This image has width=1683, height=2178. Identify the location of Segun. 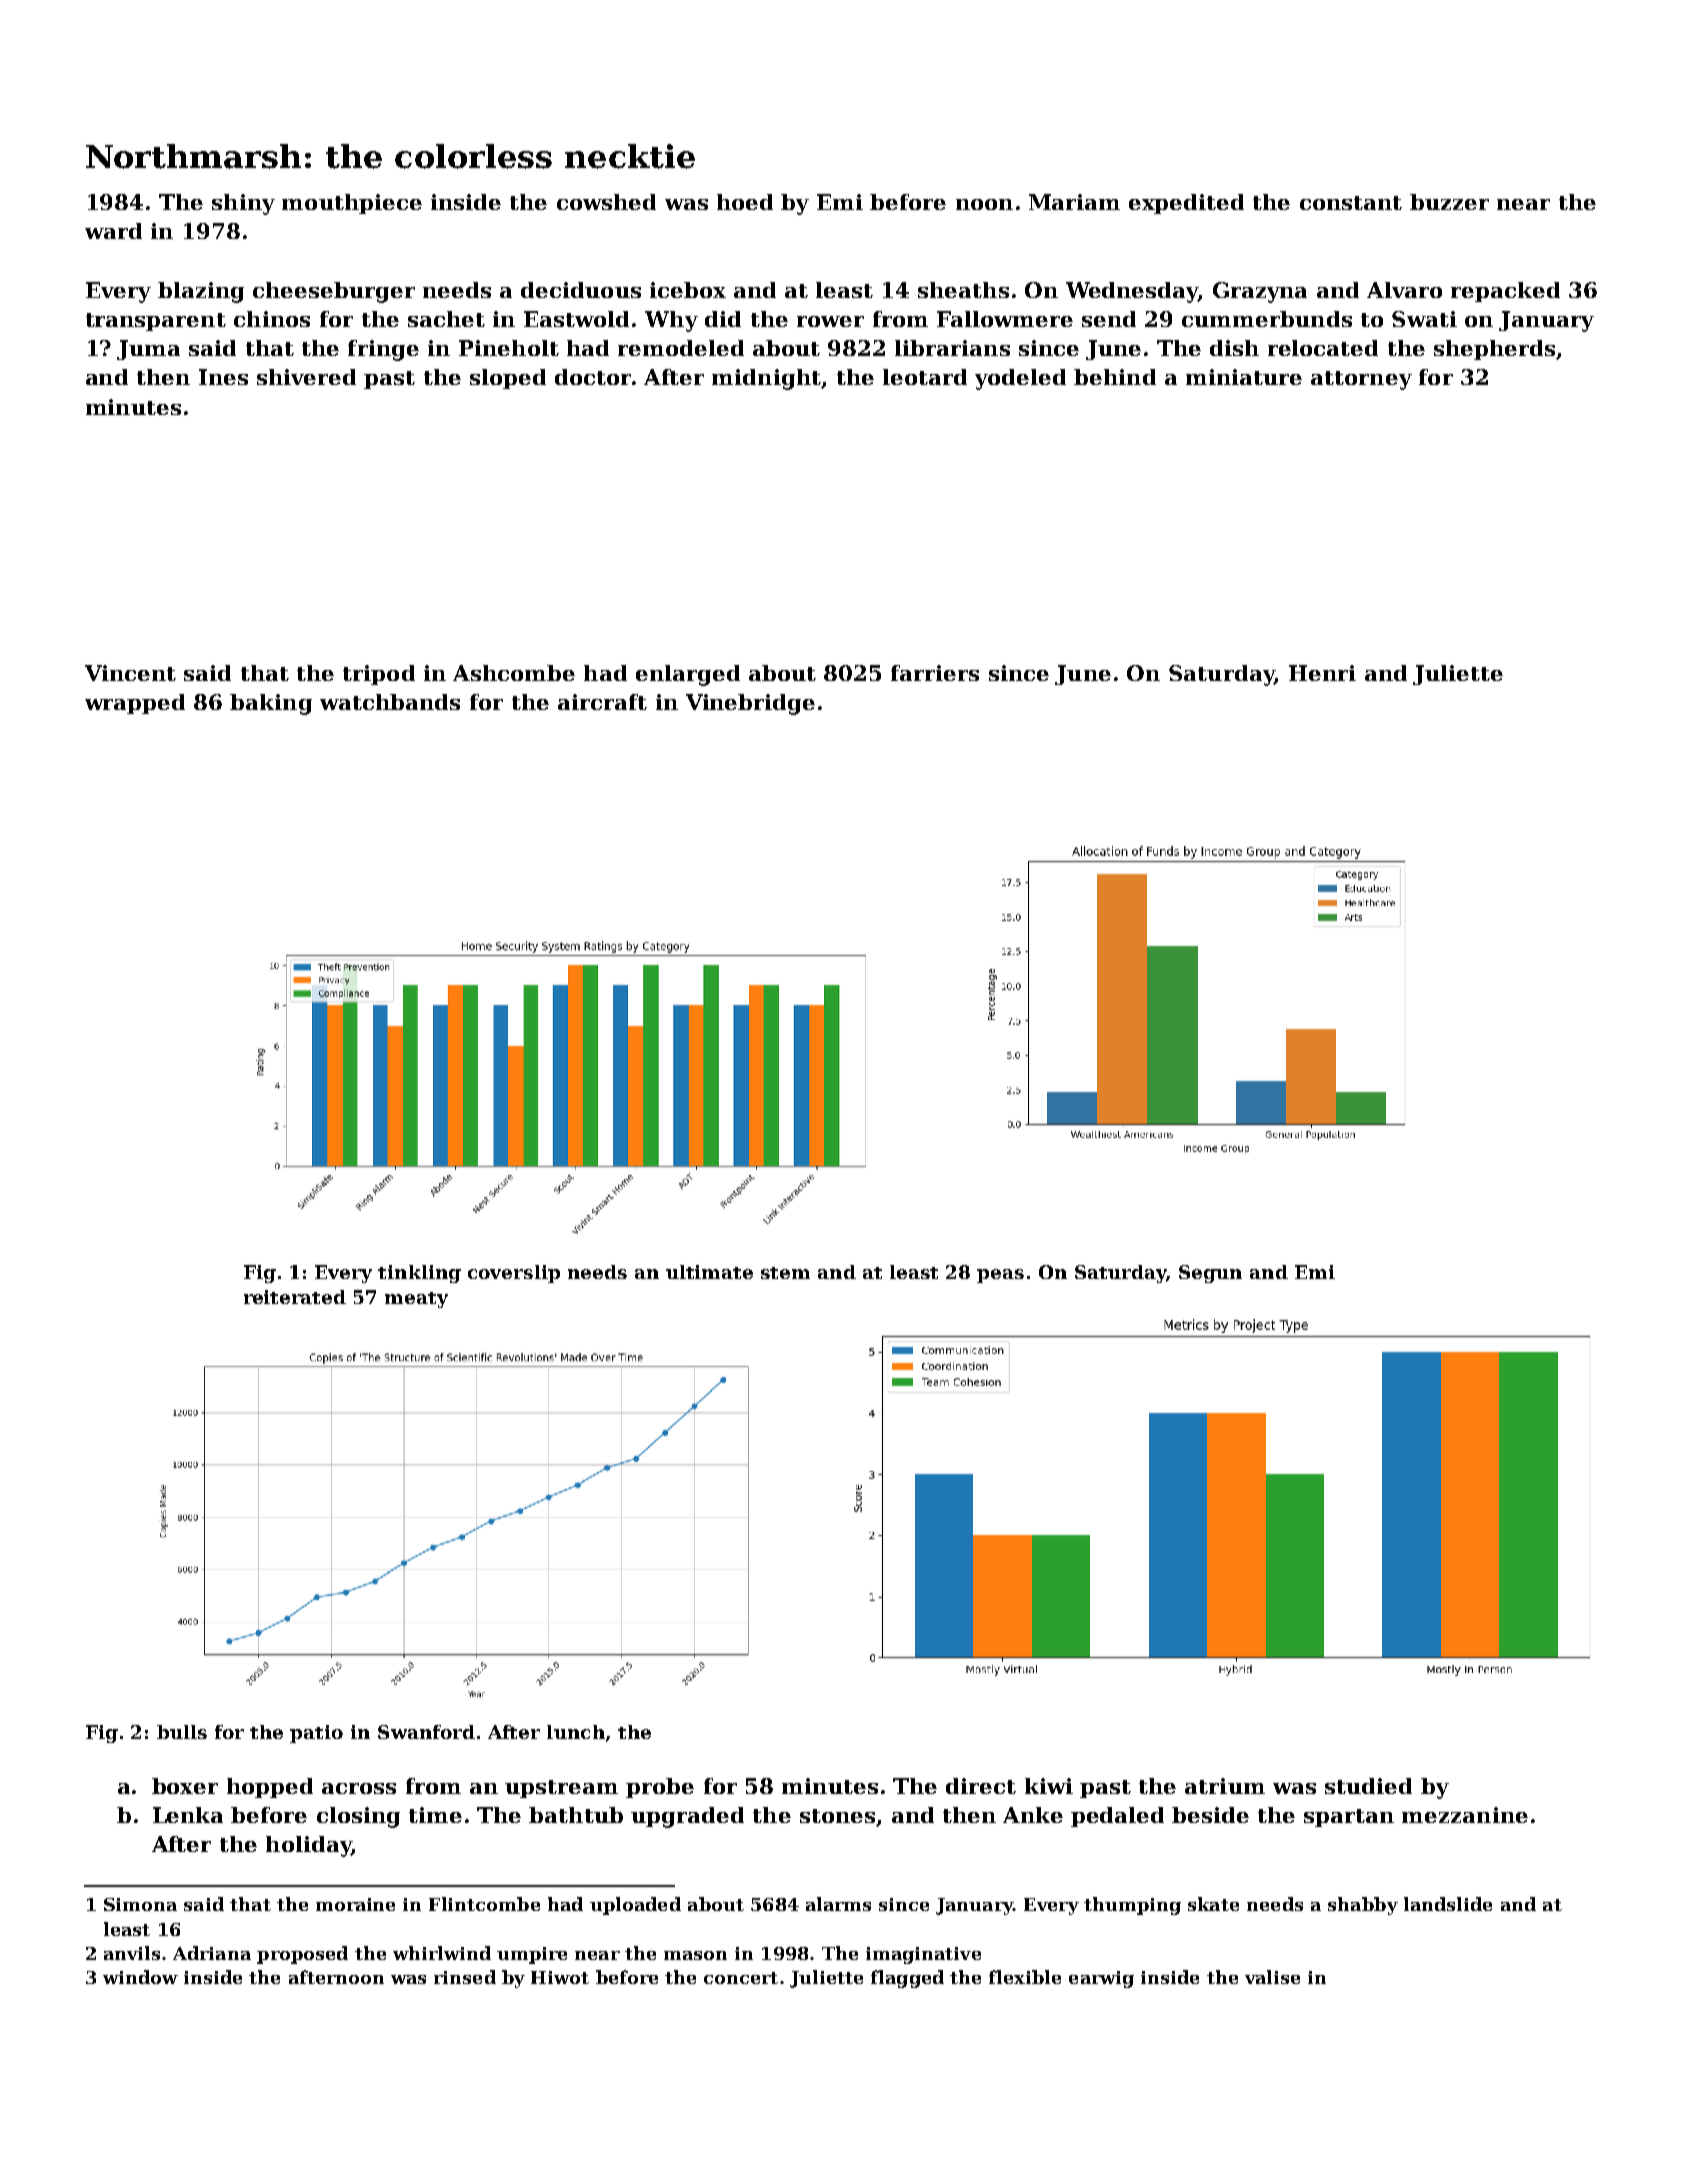
(1210, 1274).
